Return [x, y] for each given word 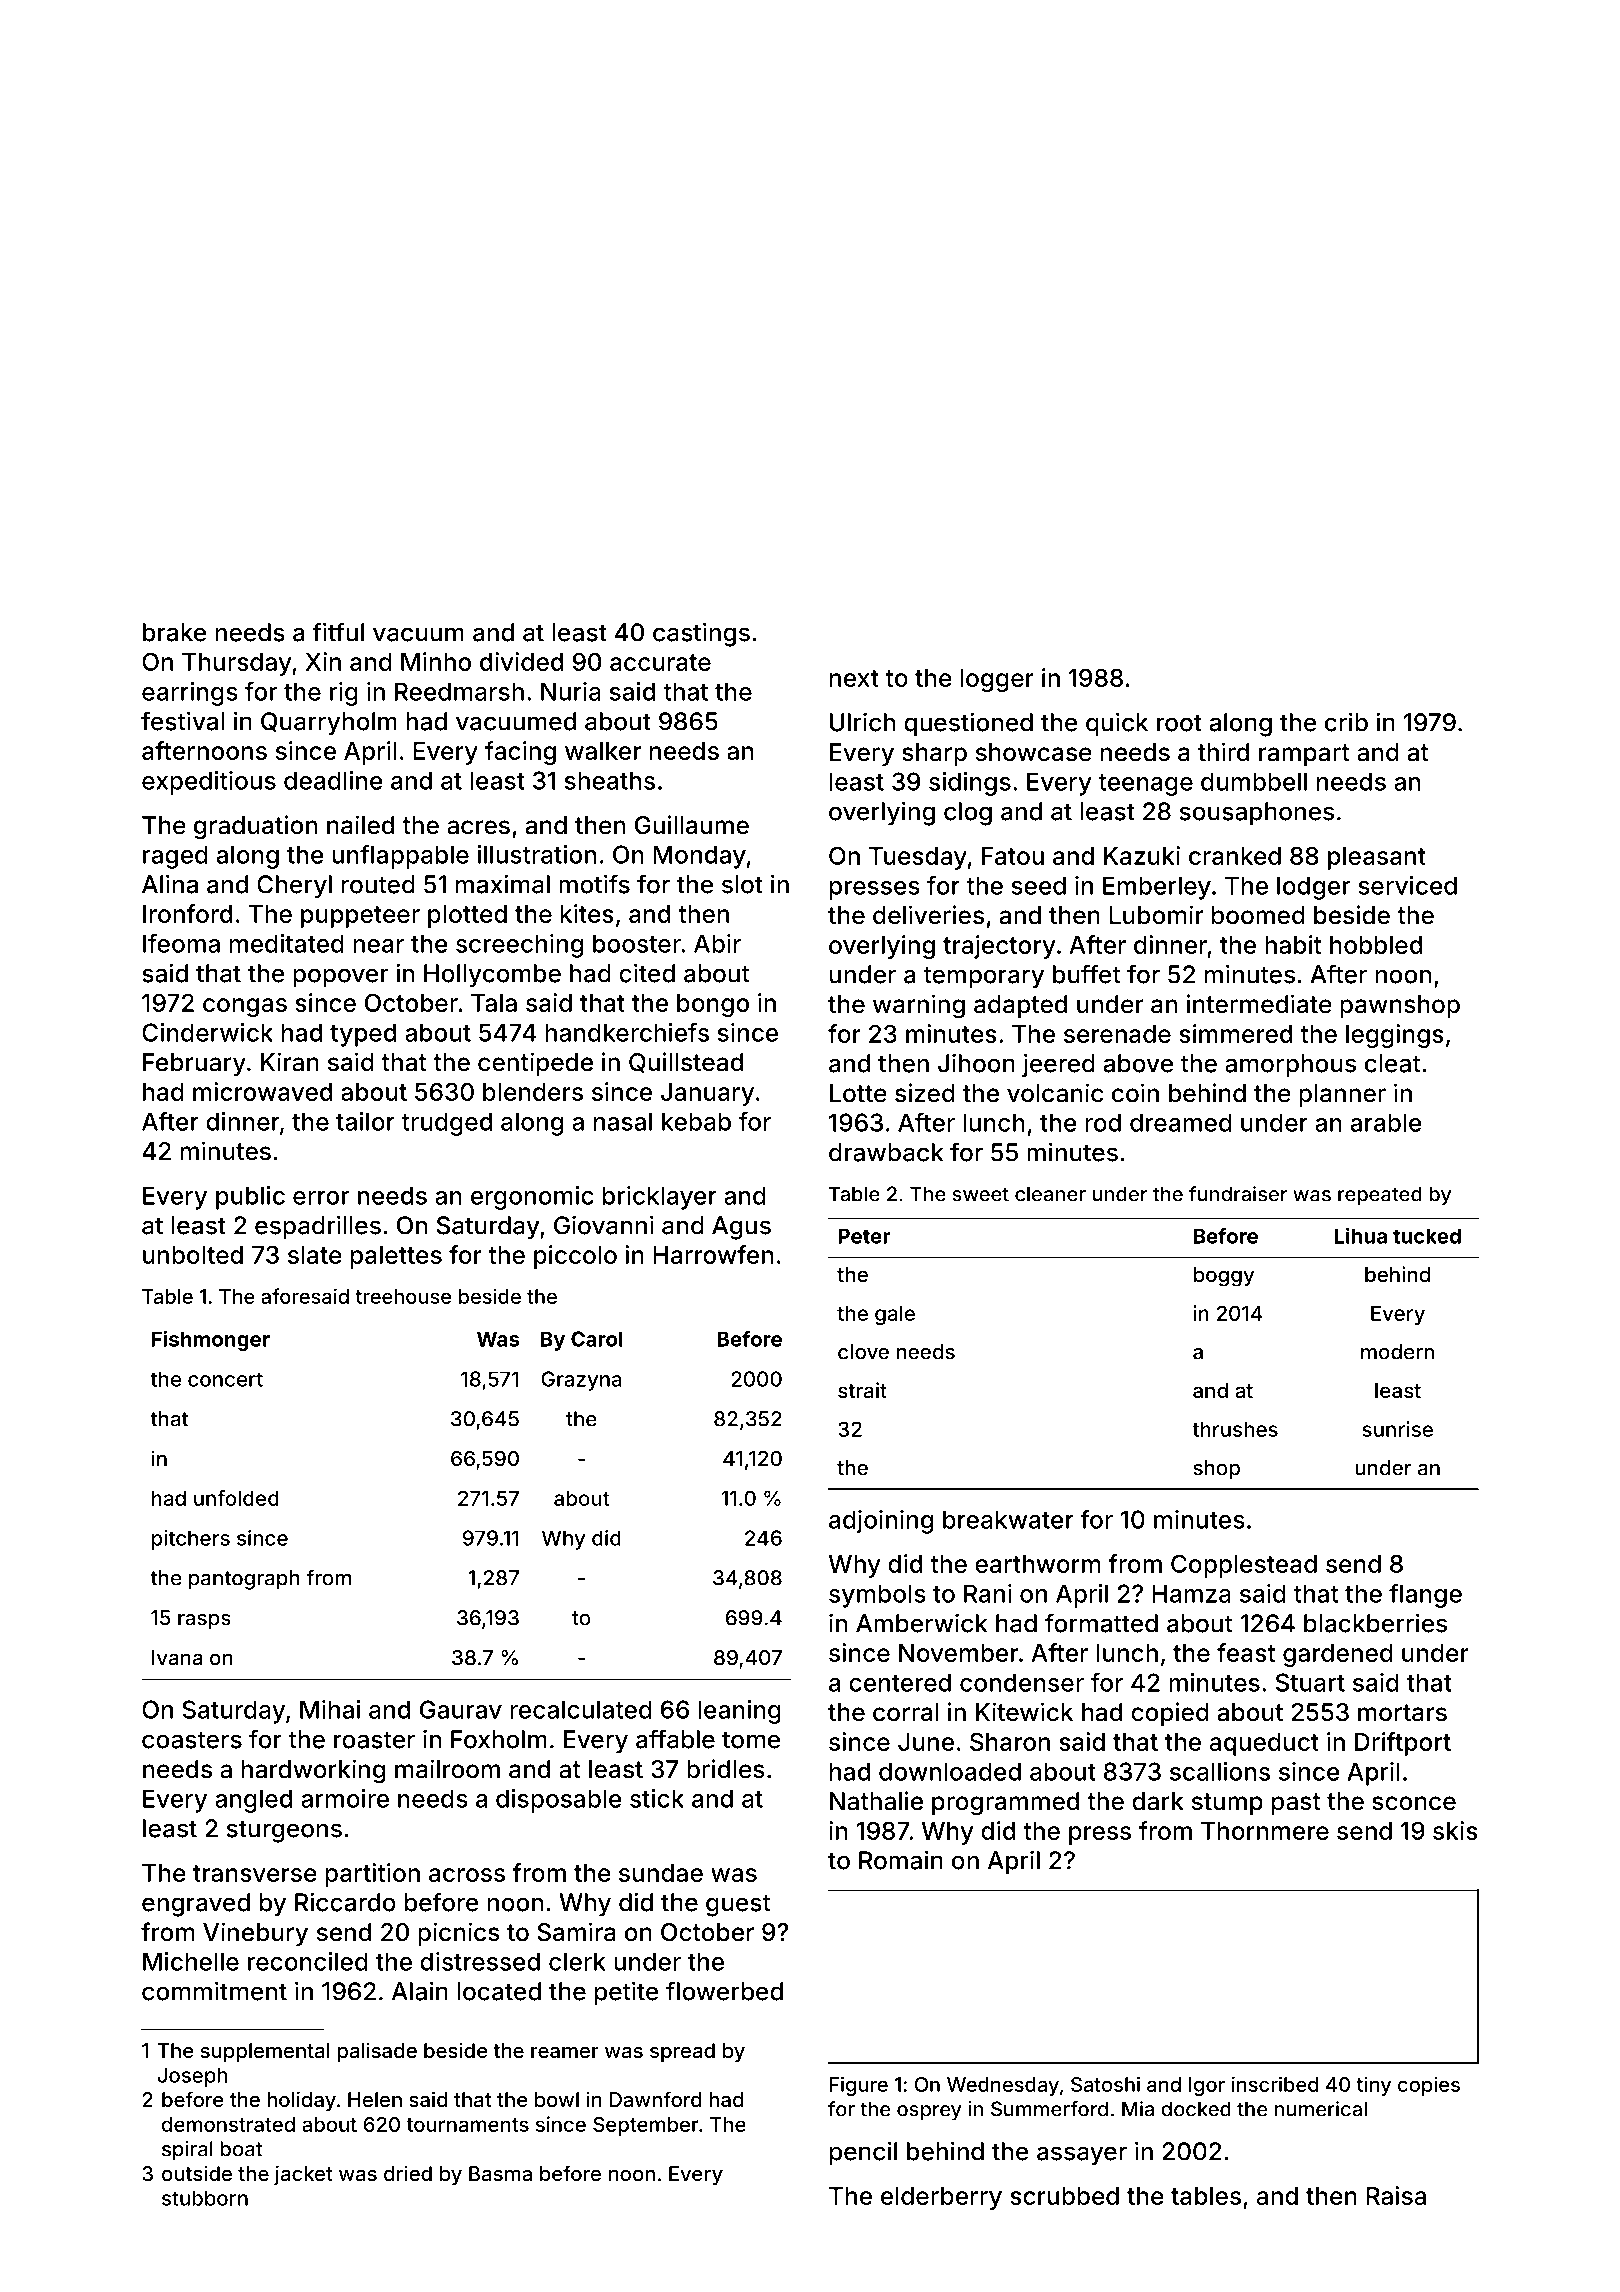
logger [997, 680]
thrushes [1235, 1429]
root [1179, 723]
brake [174, 632]
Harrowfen [713, 1254]
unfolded [236, 1498]
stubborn [205, 2198]
